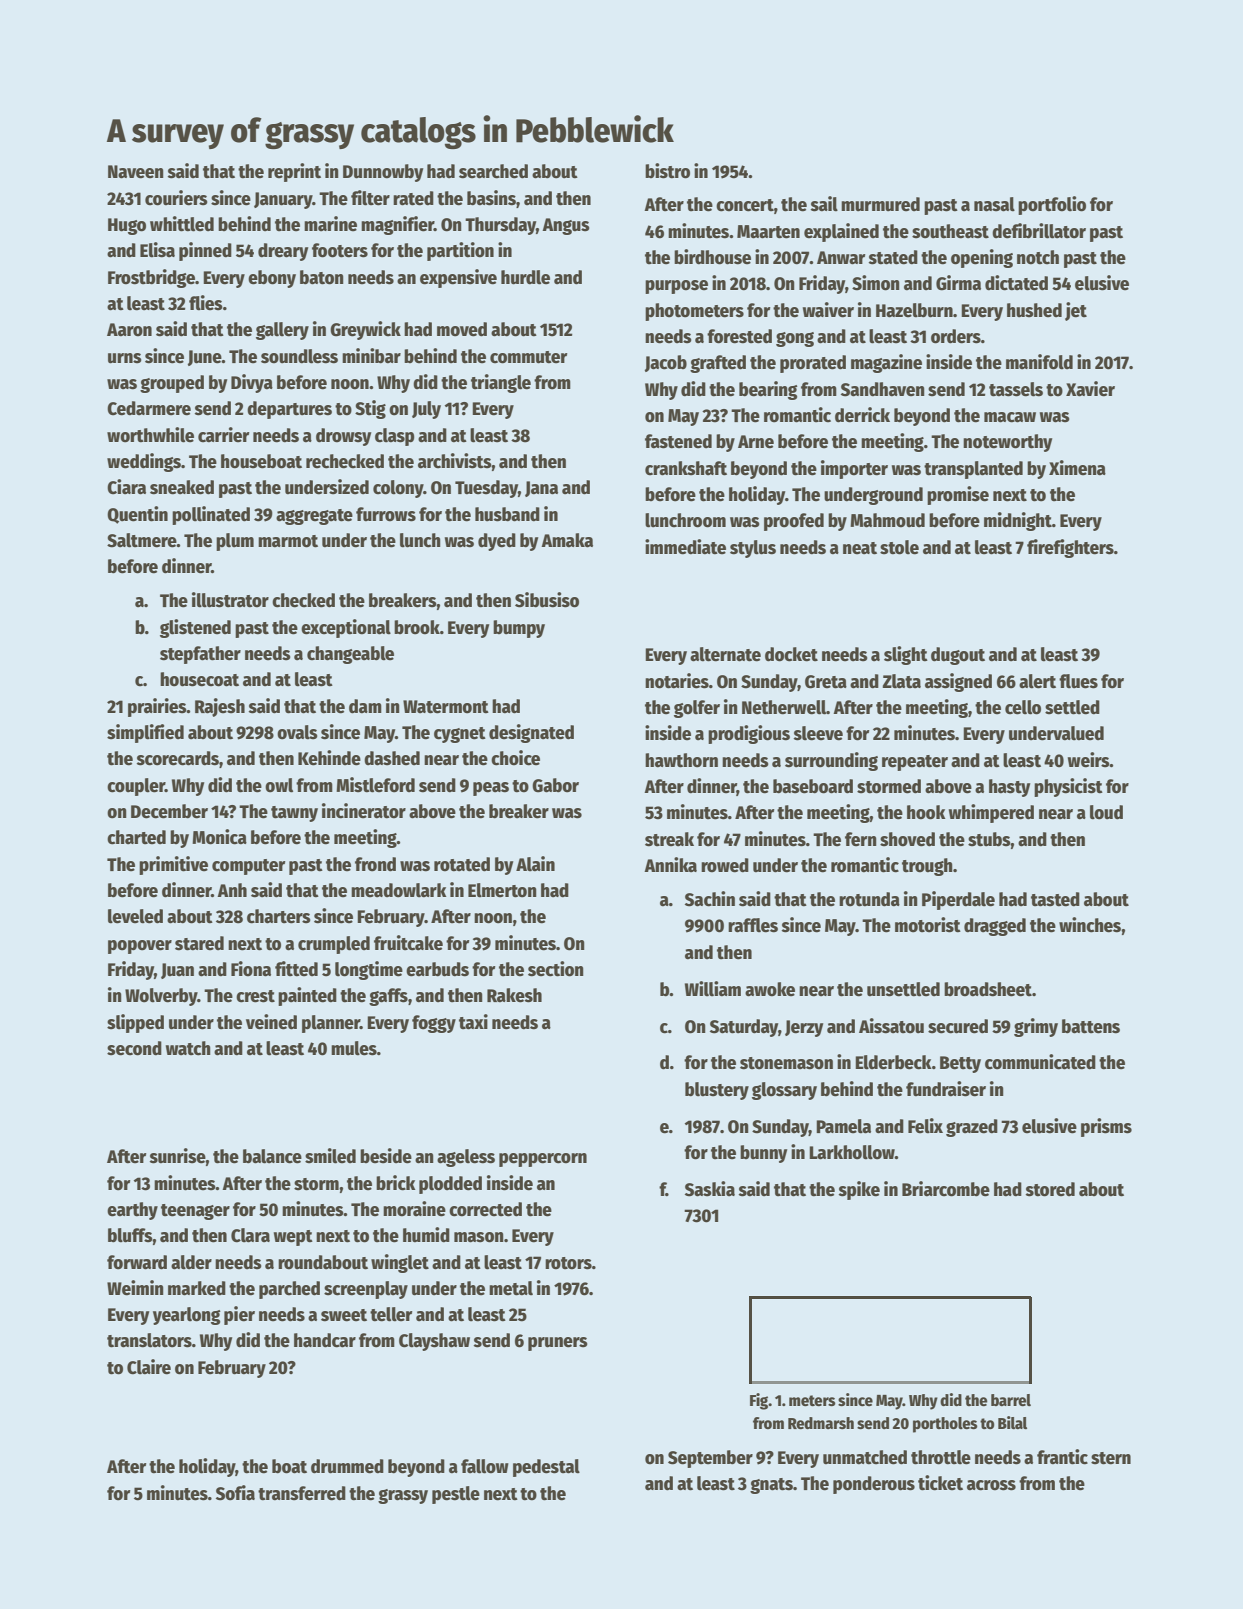 This screenshot has width=1243, height=1609. I want to click on weddings, so click(144, 462).
